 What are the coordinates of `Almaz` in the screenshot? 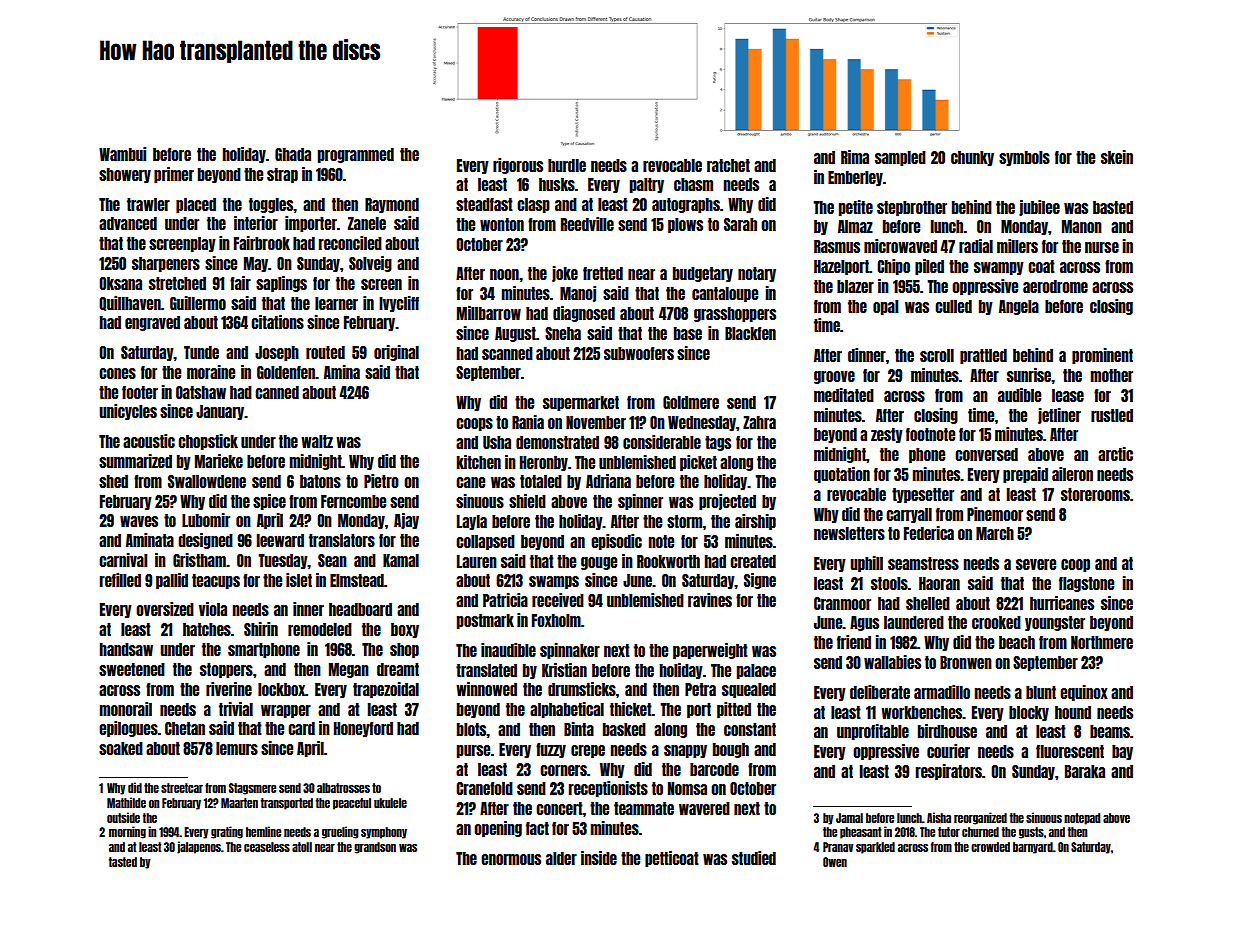 It's located at (855, 226).
